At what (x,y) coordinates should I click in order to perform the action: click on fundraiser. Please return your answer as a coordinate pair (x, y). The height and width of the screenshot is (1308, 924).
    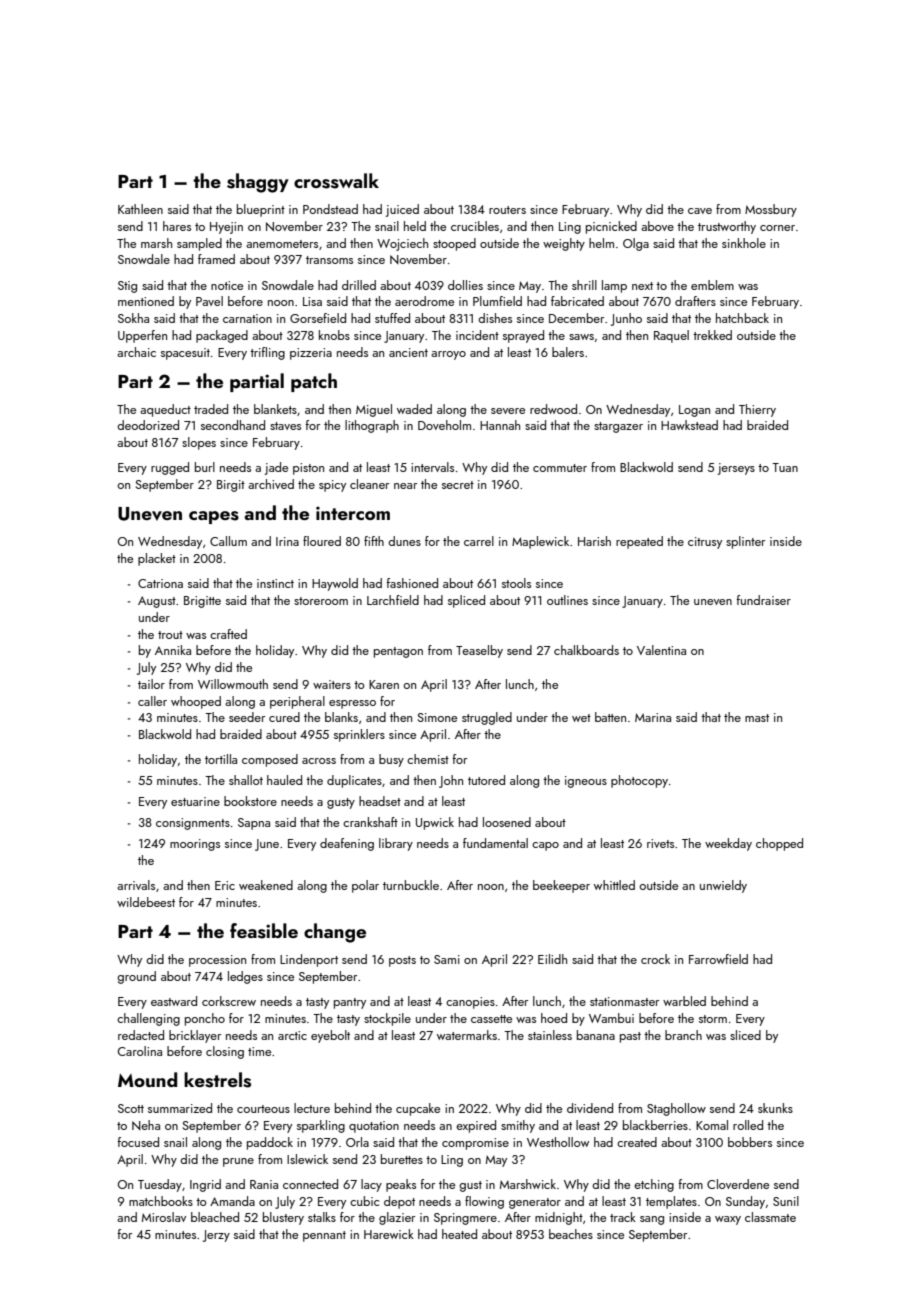
    Looking at the image, I should click on (764, 600).
